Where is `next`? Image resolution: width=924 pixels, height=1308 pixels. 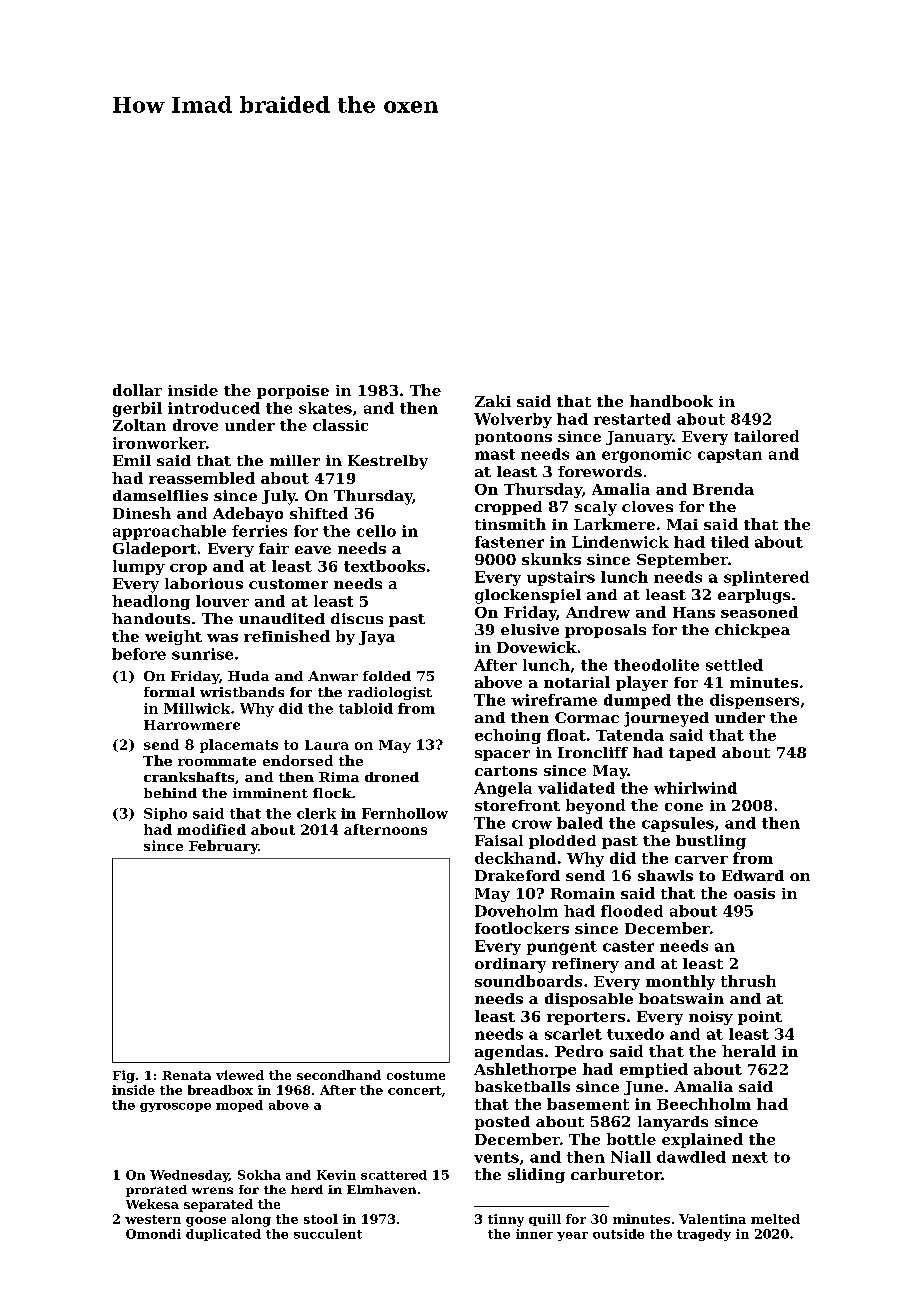
next is located at coordinates (750, 1157).
